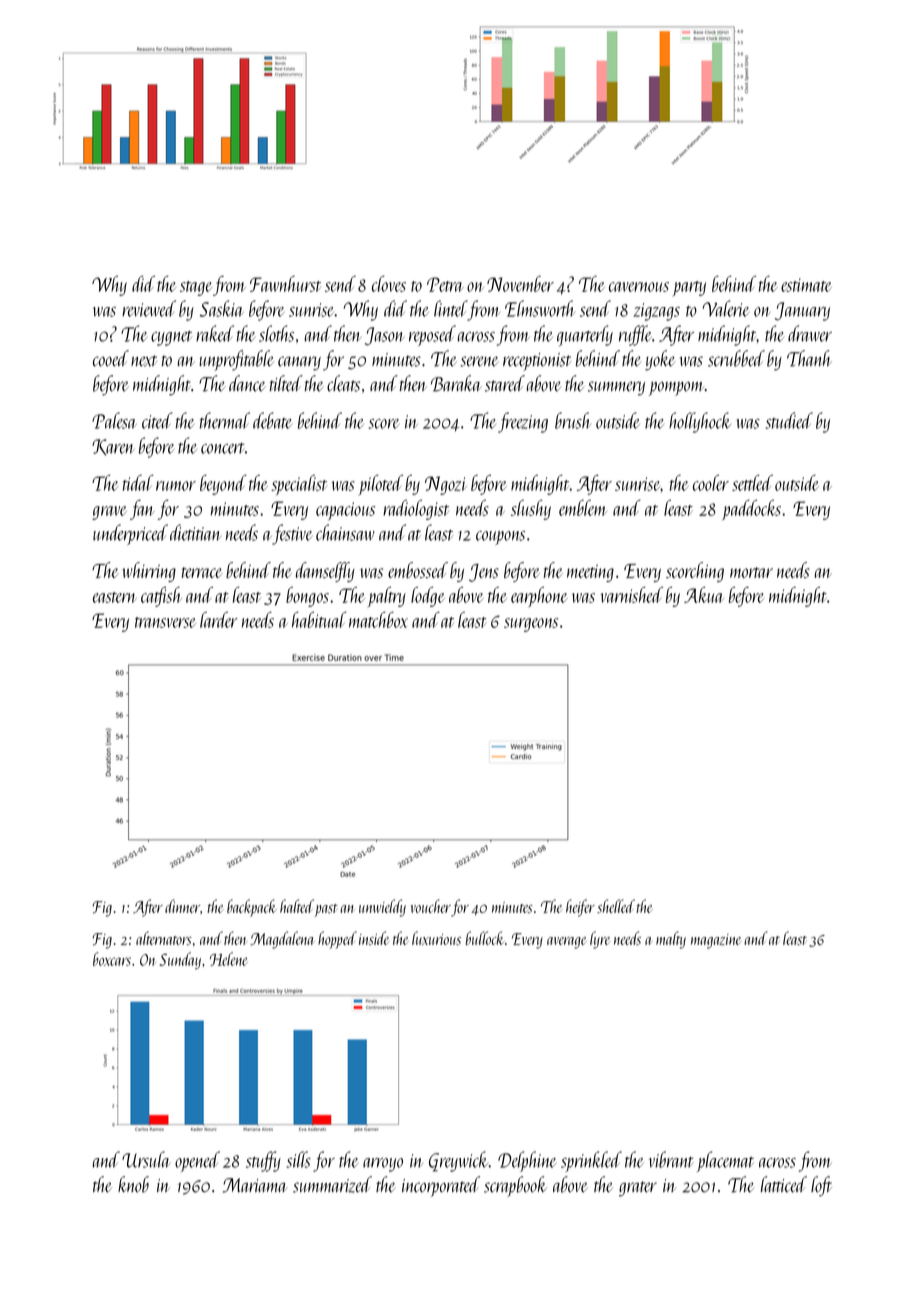 The width and height of the screenshot is (924, 1311). I want to click on Magdalena, so click(282, 940).
